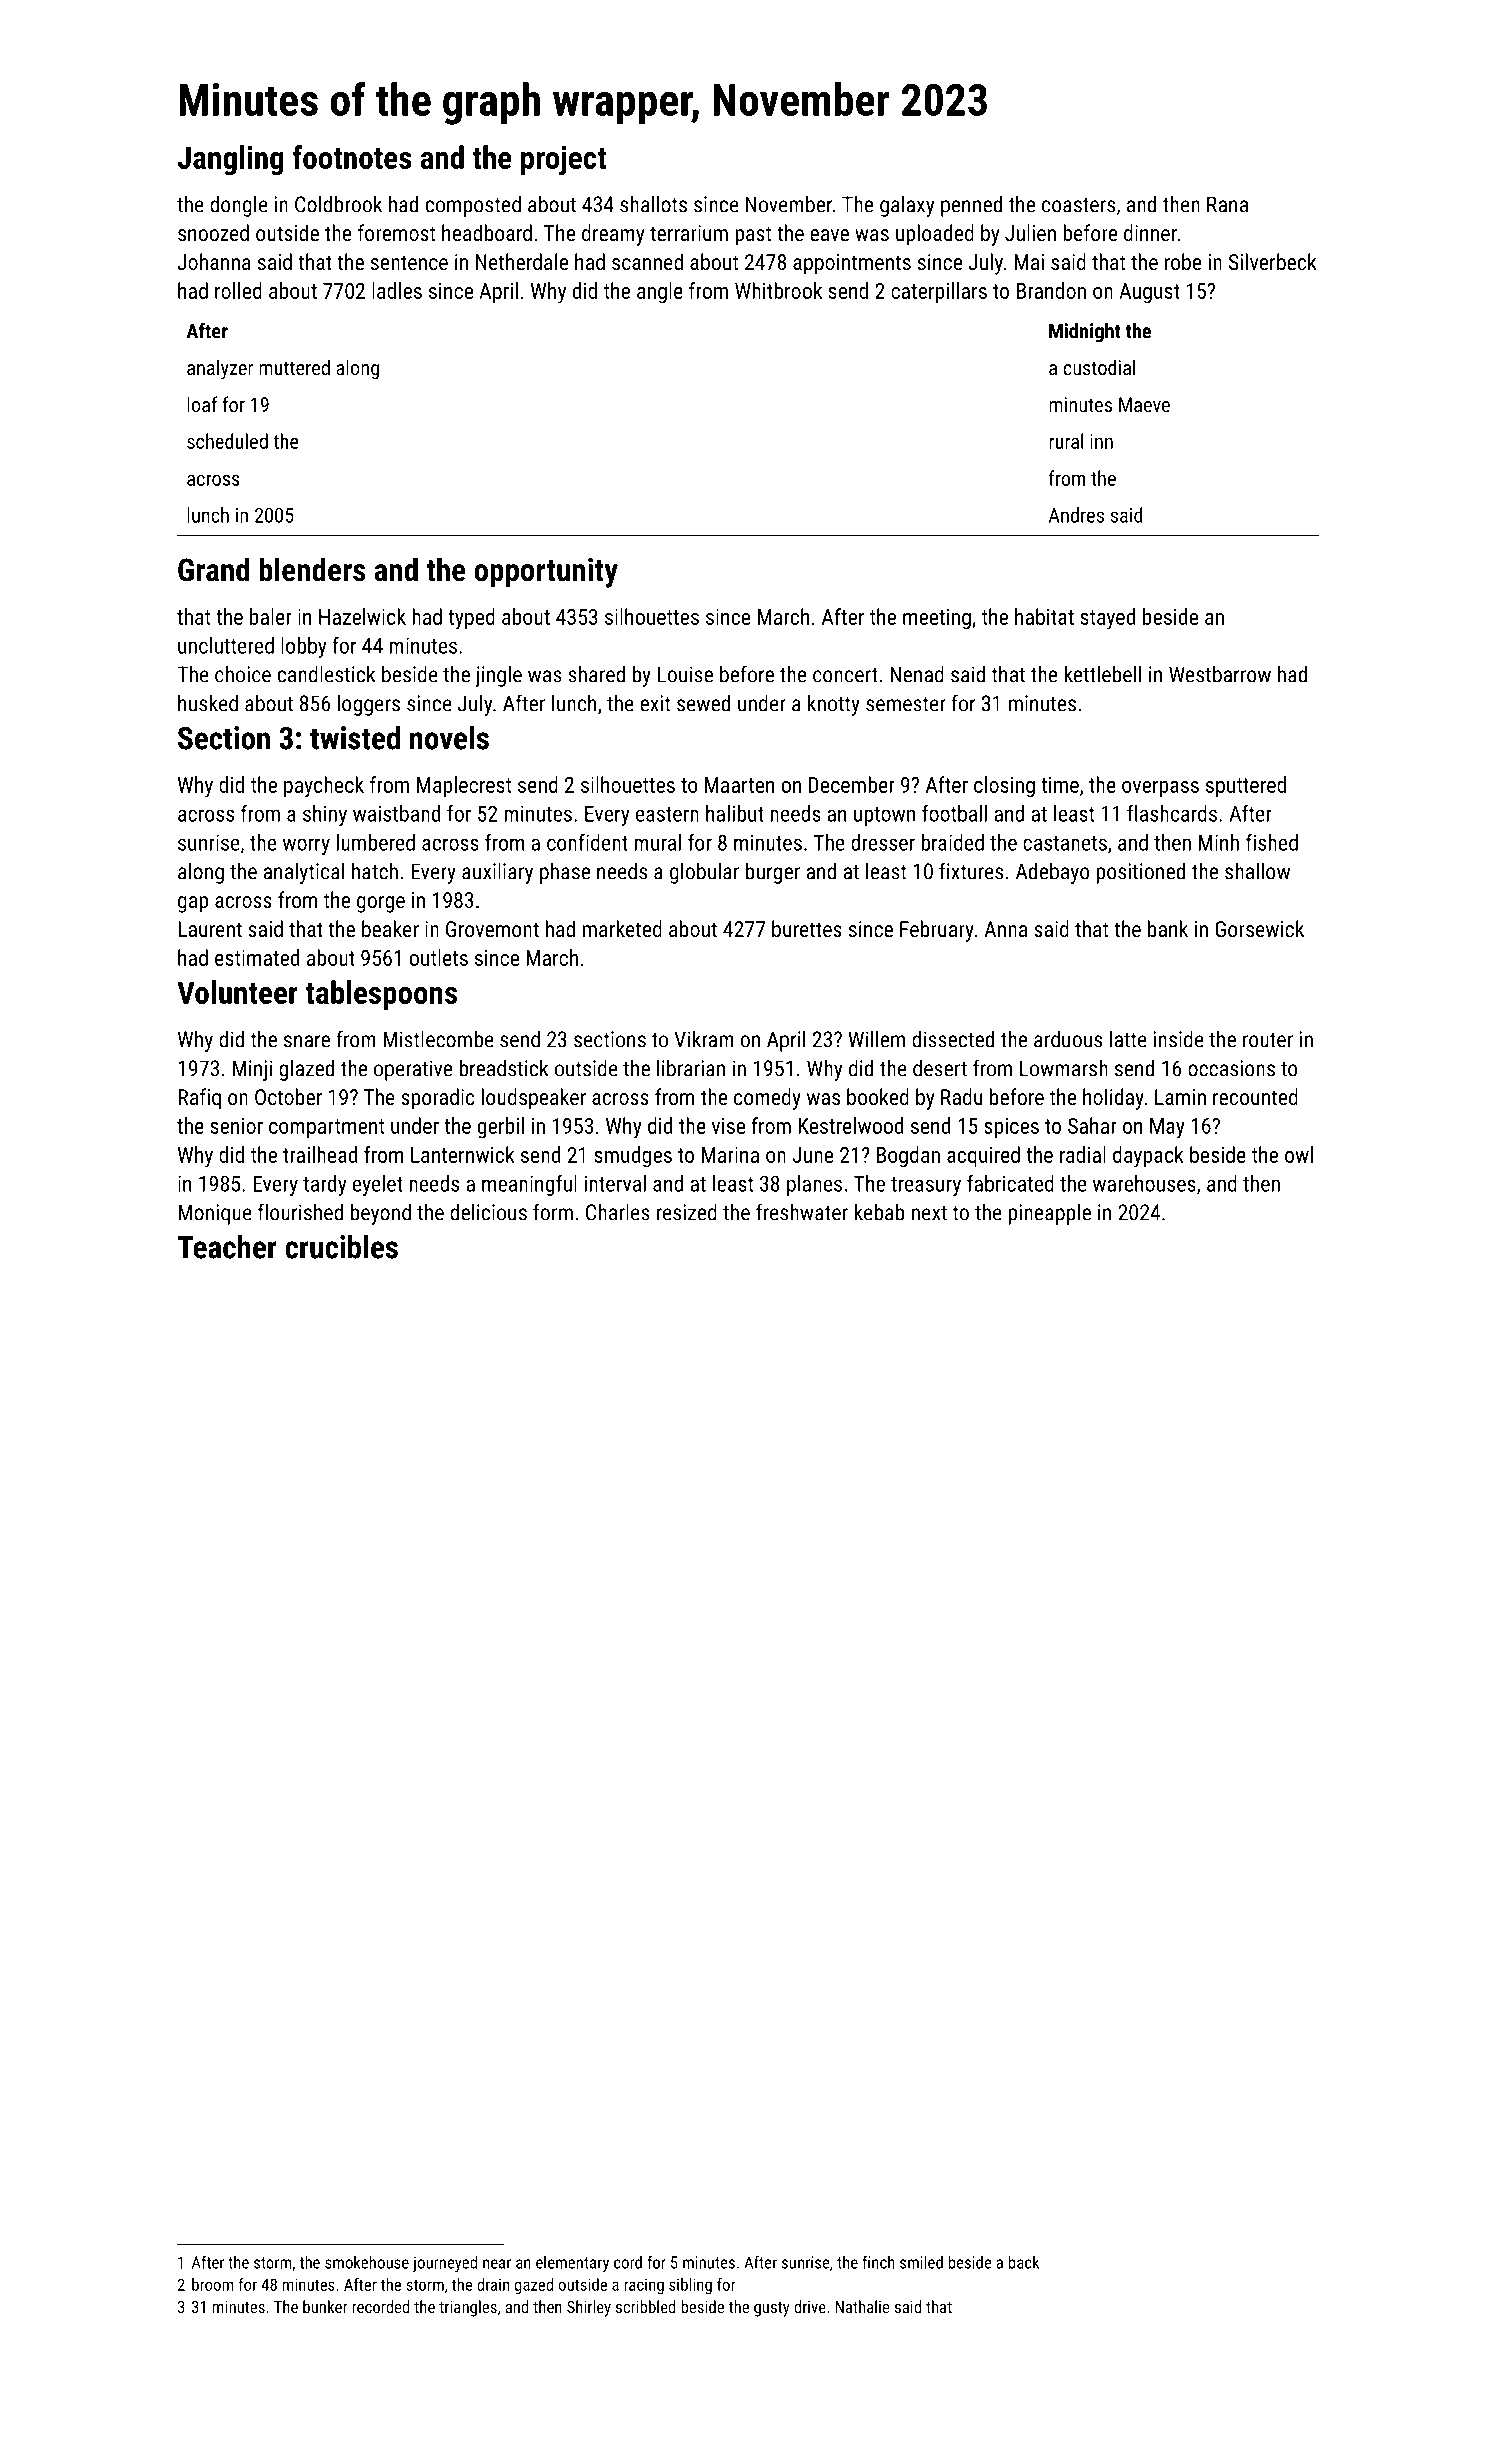 The image size is (1496, 2464). What do you see at coordinates (213, 569) in the image?
I see `Grand` at bounding box center [213, 569].
